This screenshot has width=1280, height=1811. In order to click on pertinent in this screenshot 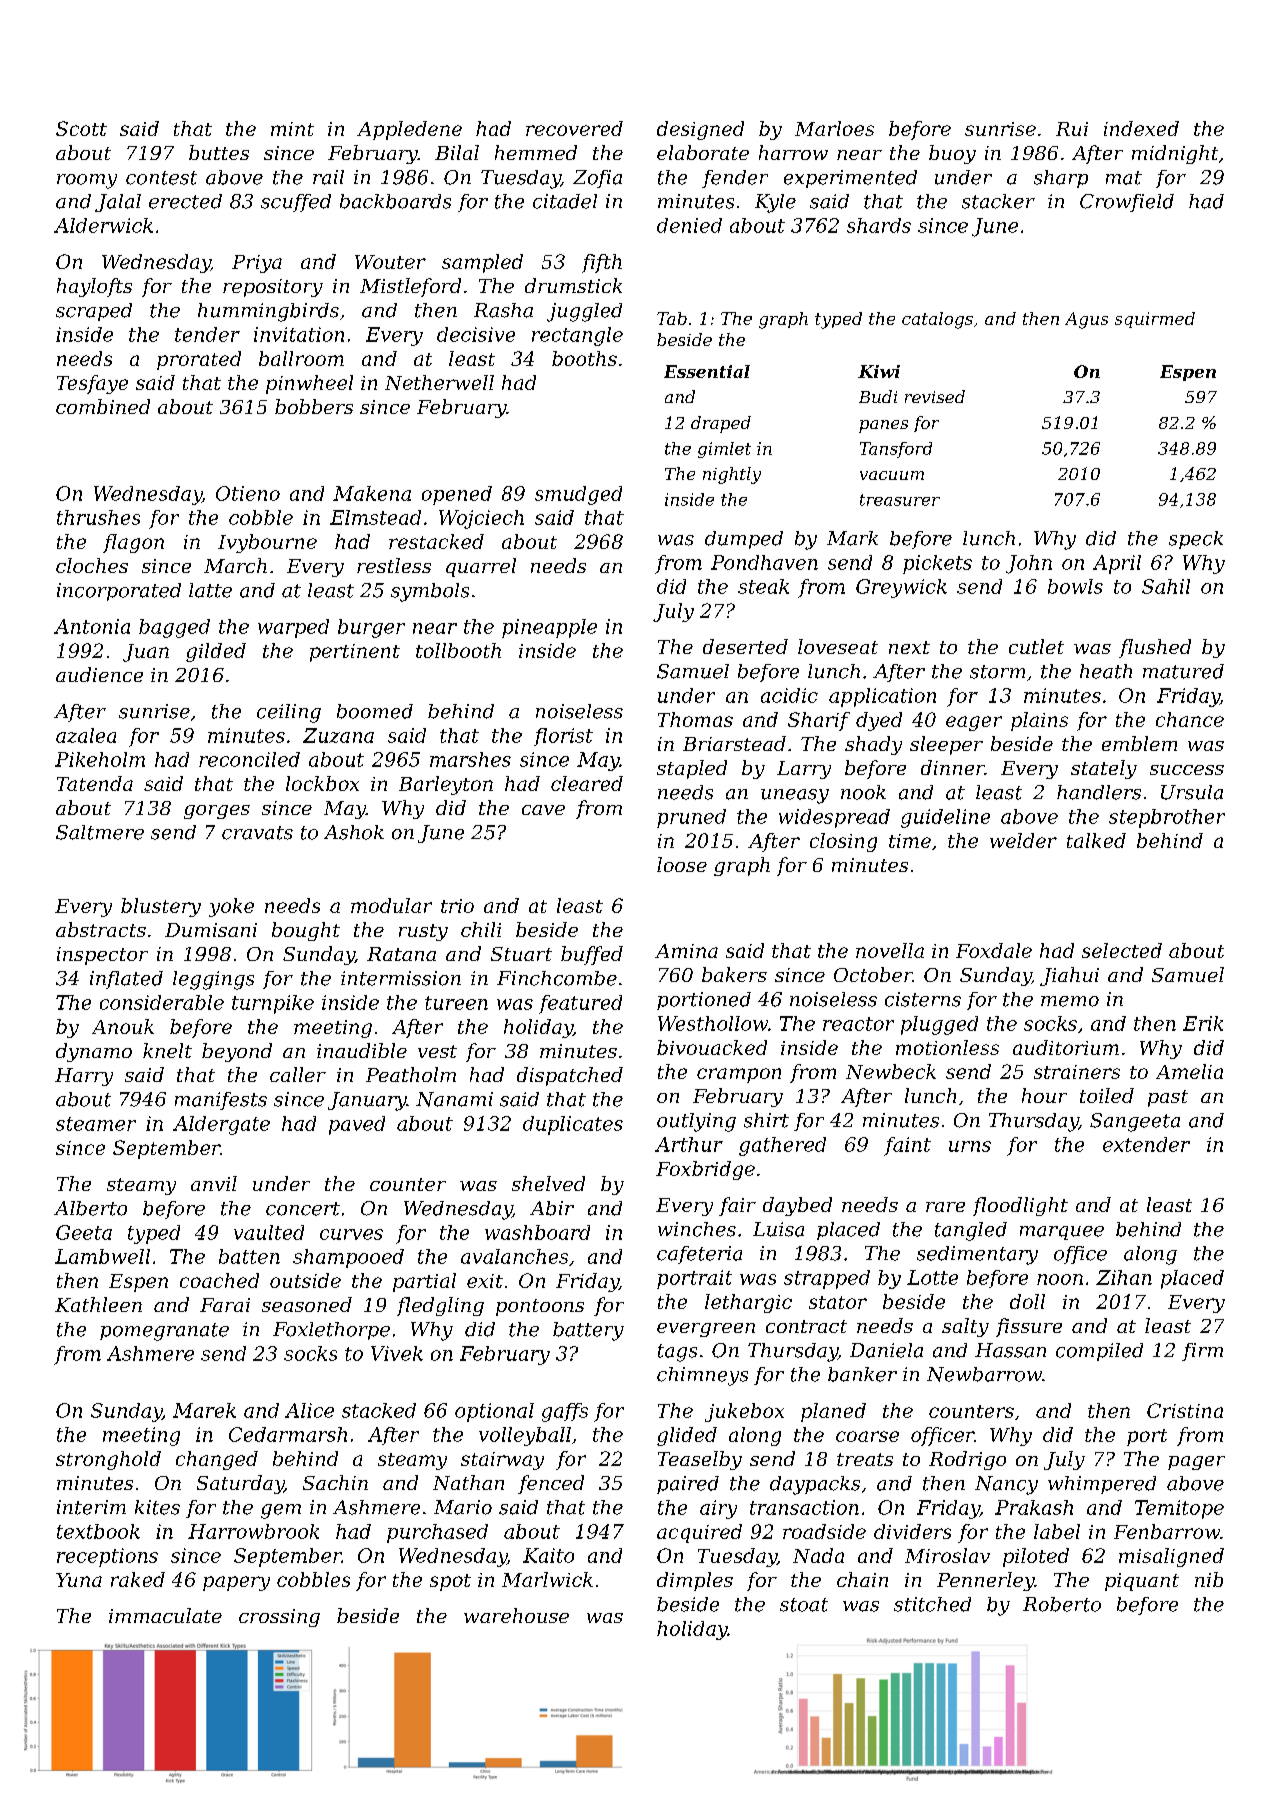, I will do `click(355, 653)`.
